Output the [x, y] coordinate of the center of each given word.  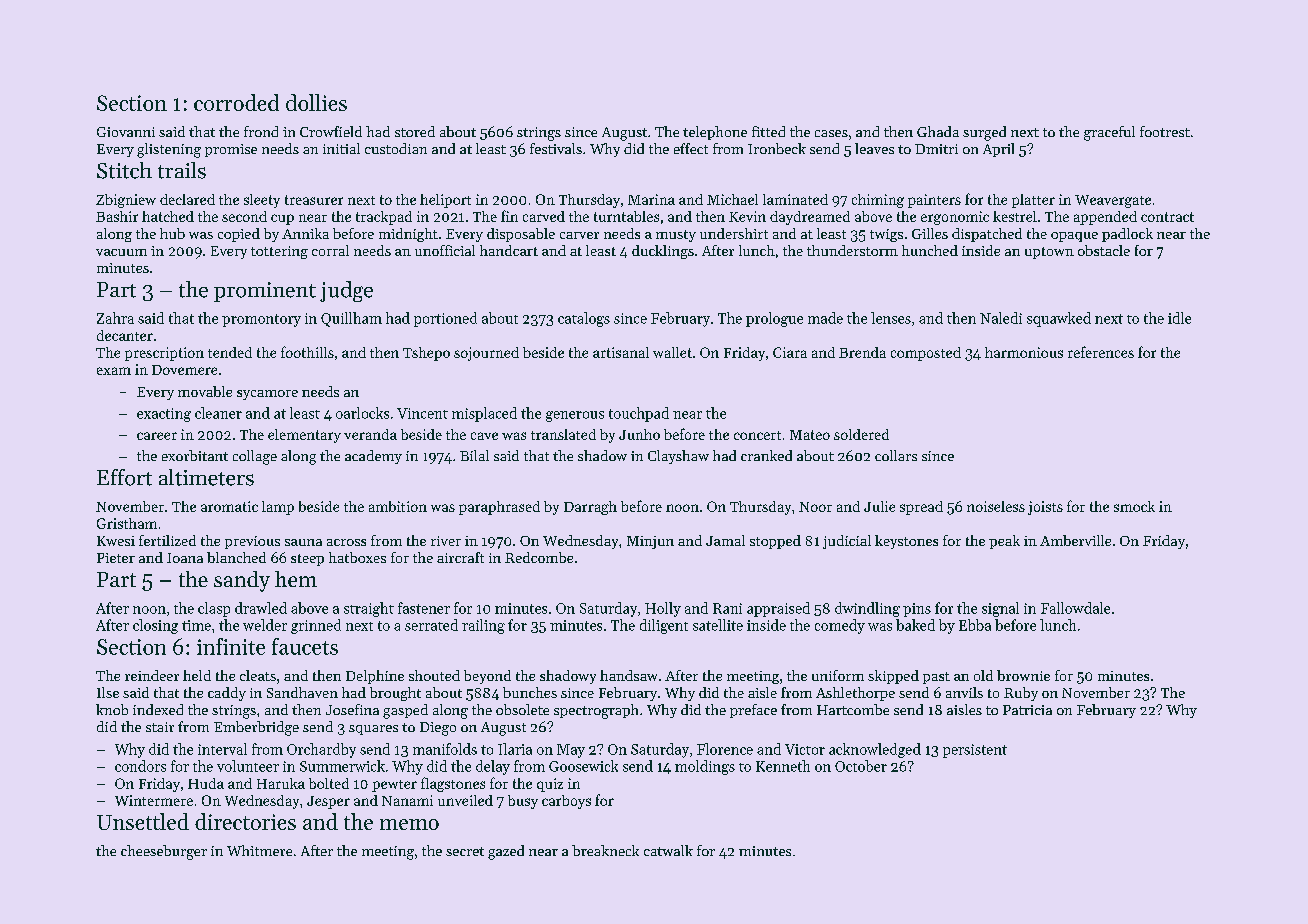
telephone [715, 133]
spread [921, 508]
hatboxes [357, 557]
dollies [316, 102]
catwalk [668, 850]
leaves [874, 148]
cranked [766, 455]
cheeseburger [164, 852]
